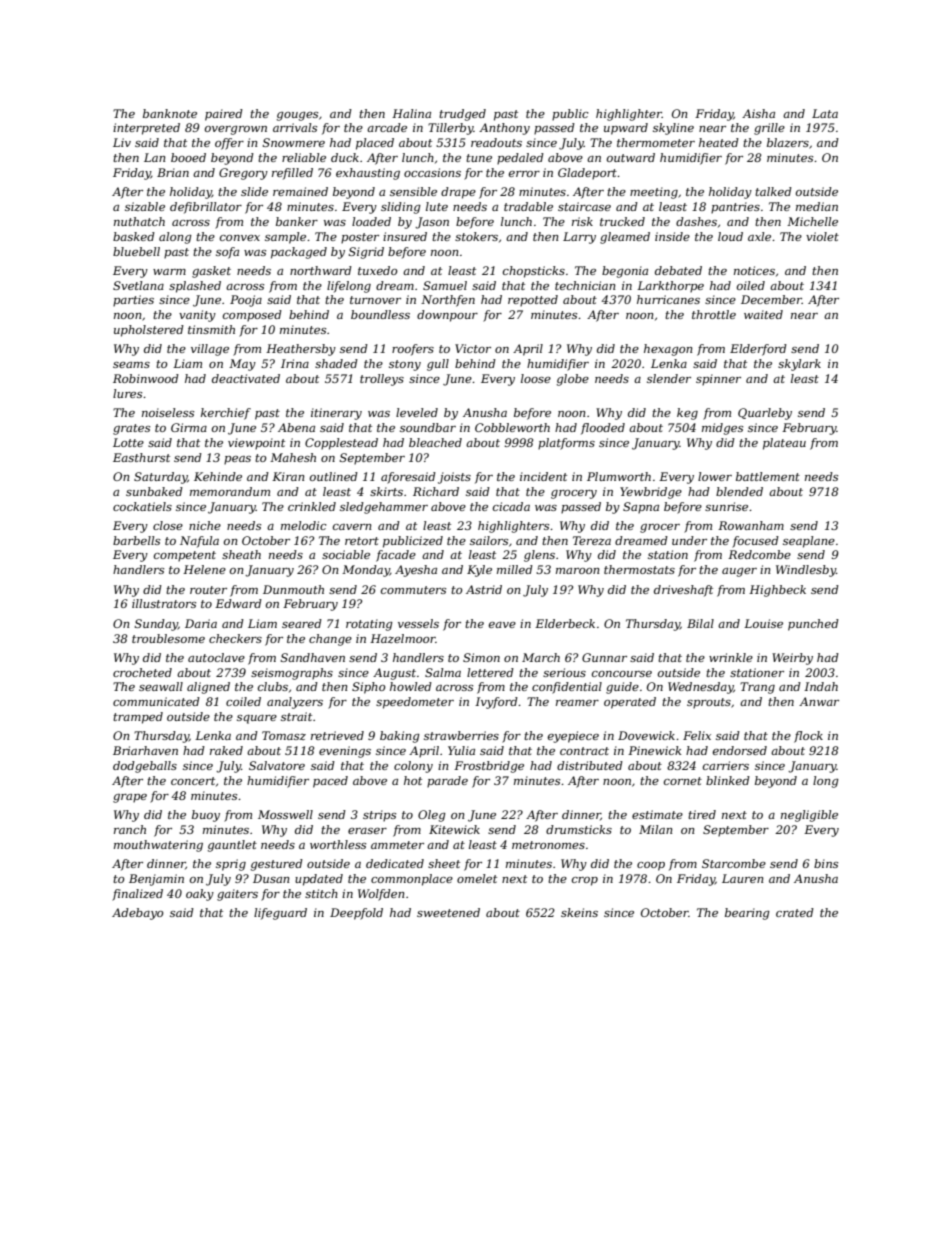 This image has height=1233, width=952. Describe the element at coordinates (512, 427) in the image. I see `Cobbleworth` at that location.
